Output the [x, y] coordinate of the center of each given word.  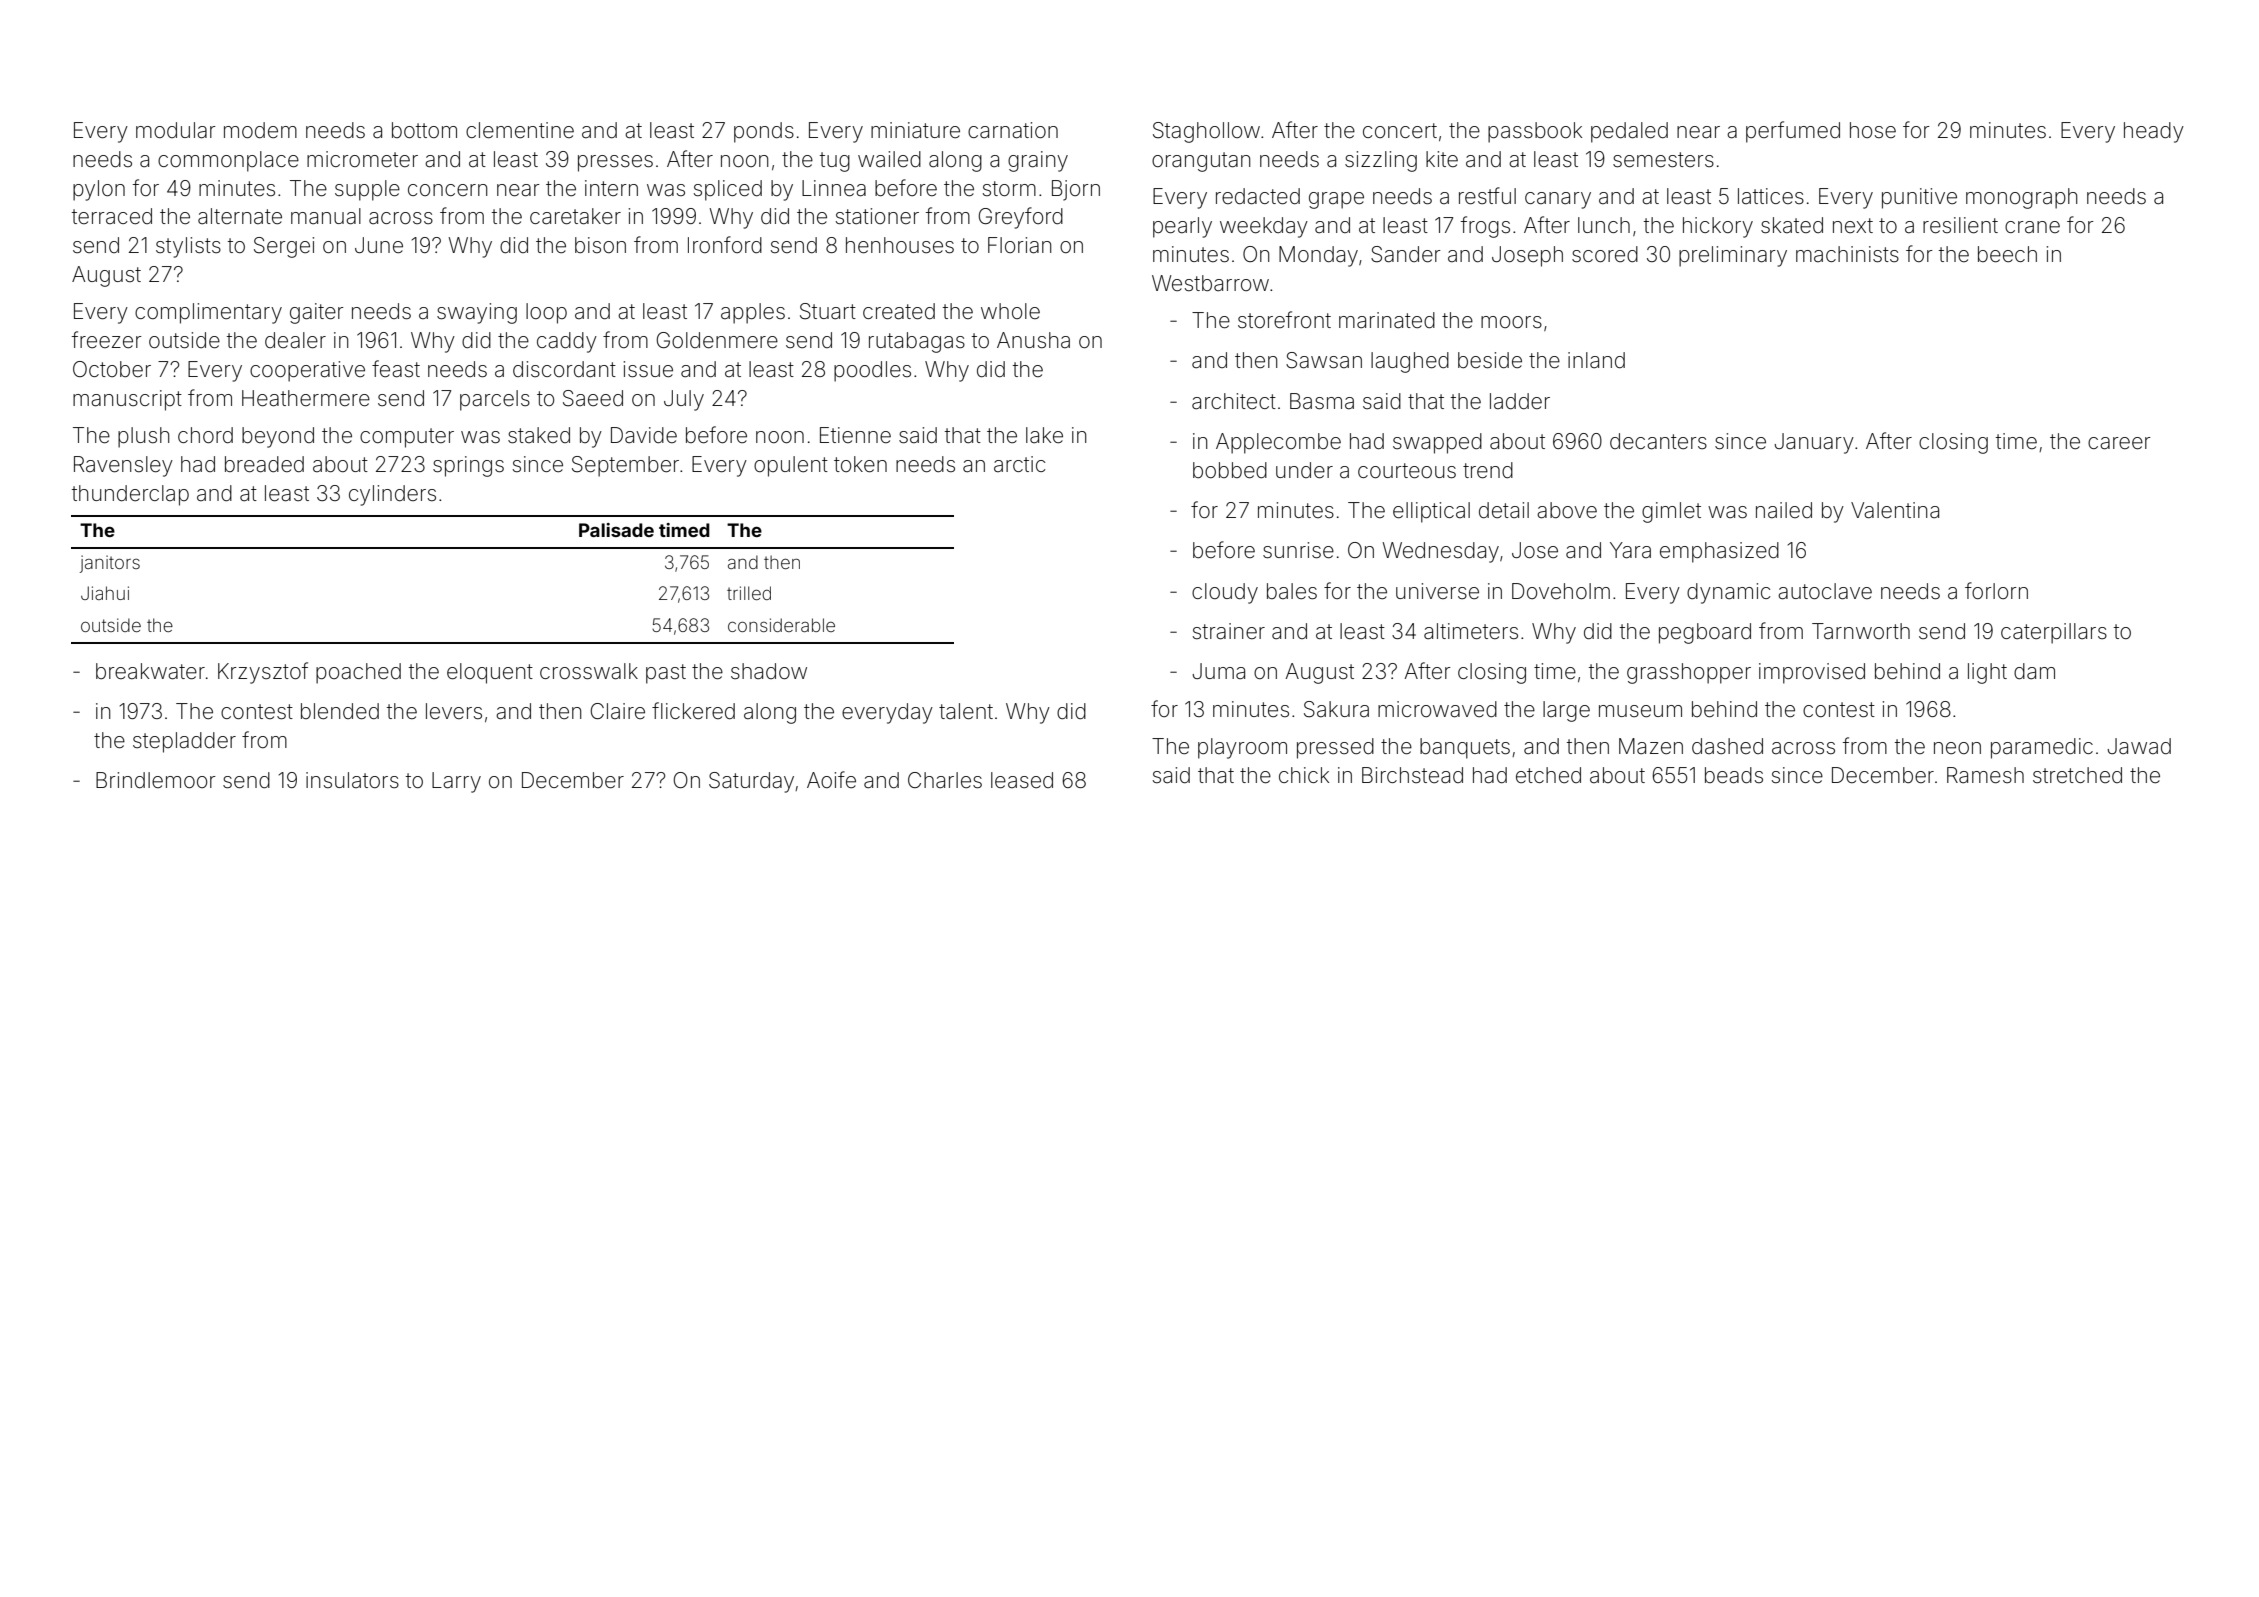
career [2119, 443]
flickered [693, 710]
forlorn [1996, 590]
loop [546, 313]
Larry [456, 782]
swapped [1437, 443]
